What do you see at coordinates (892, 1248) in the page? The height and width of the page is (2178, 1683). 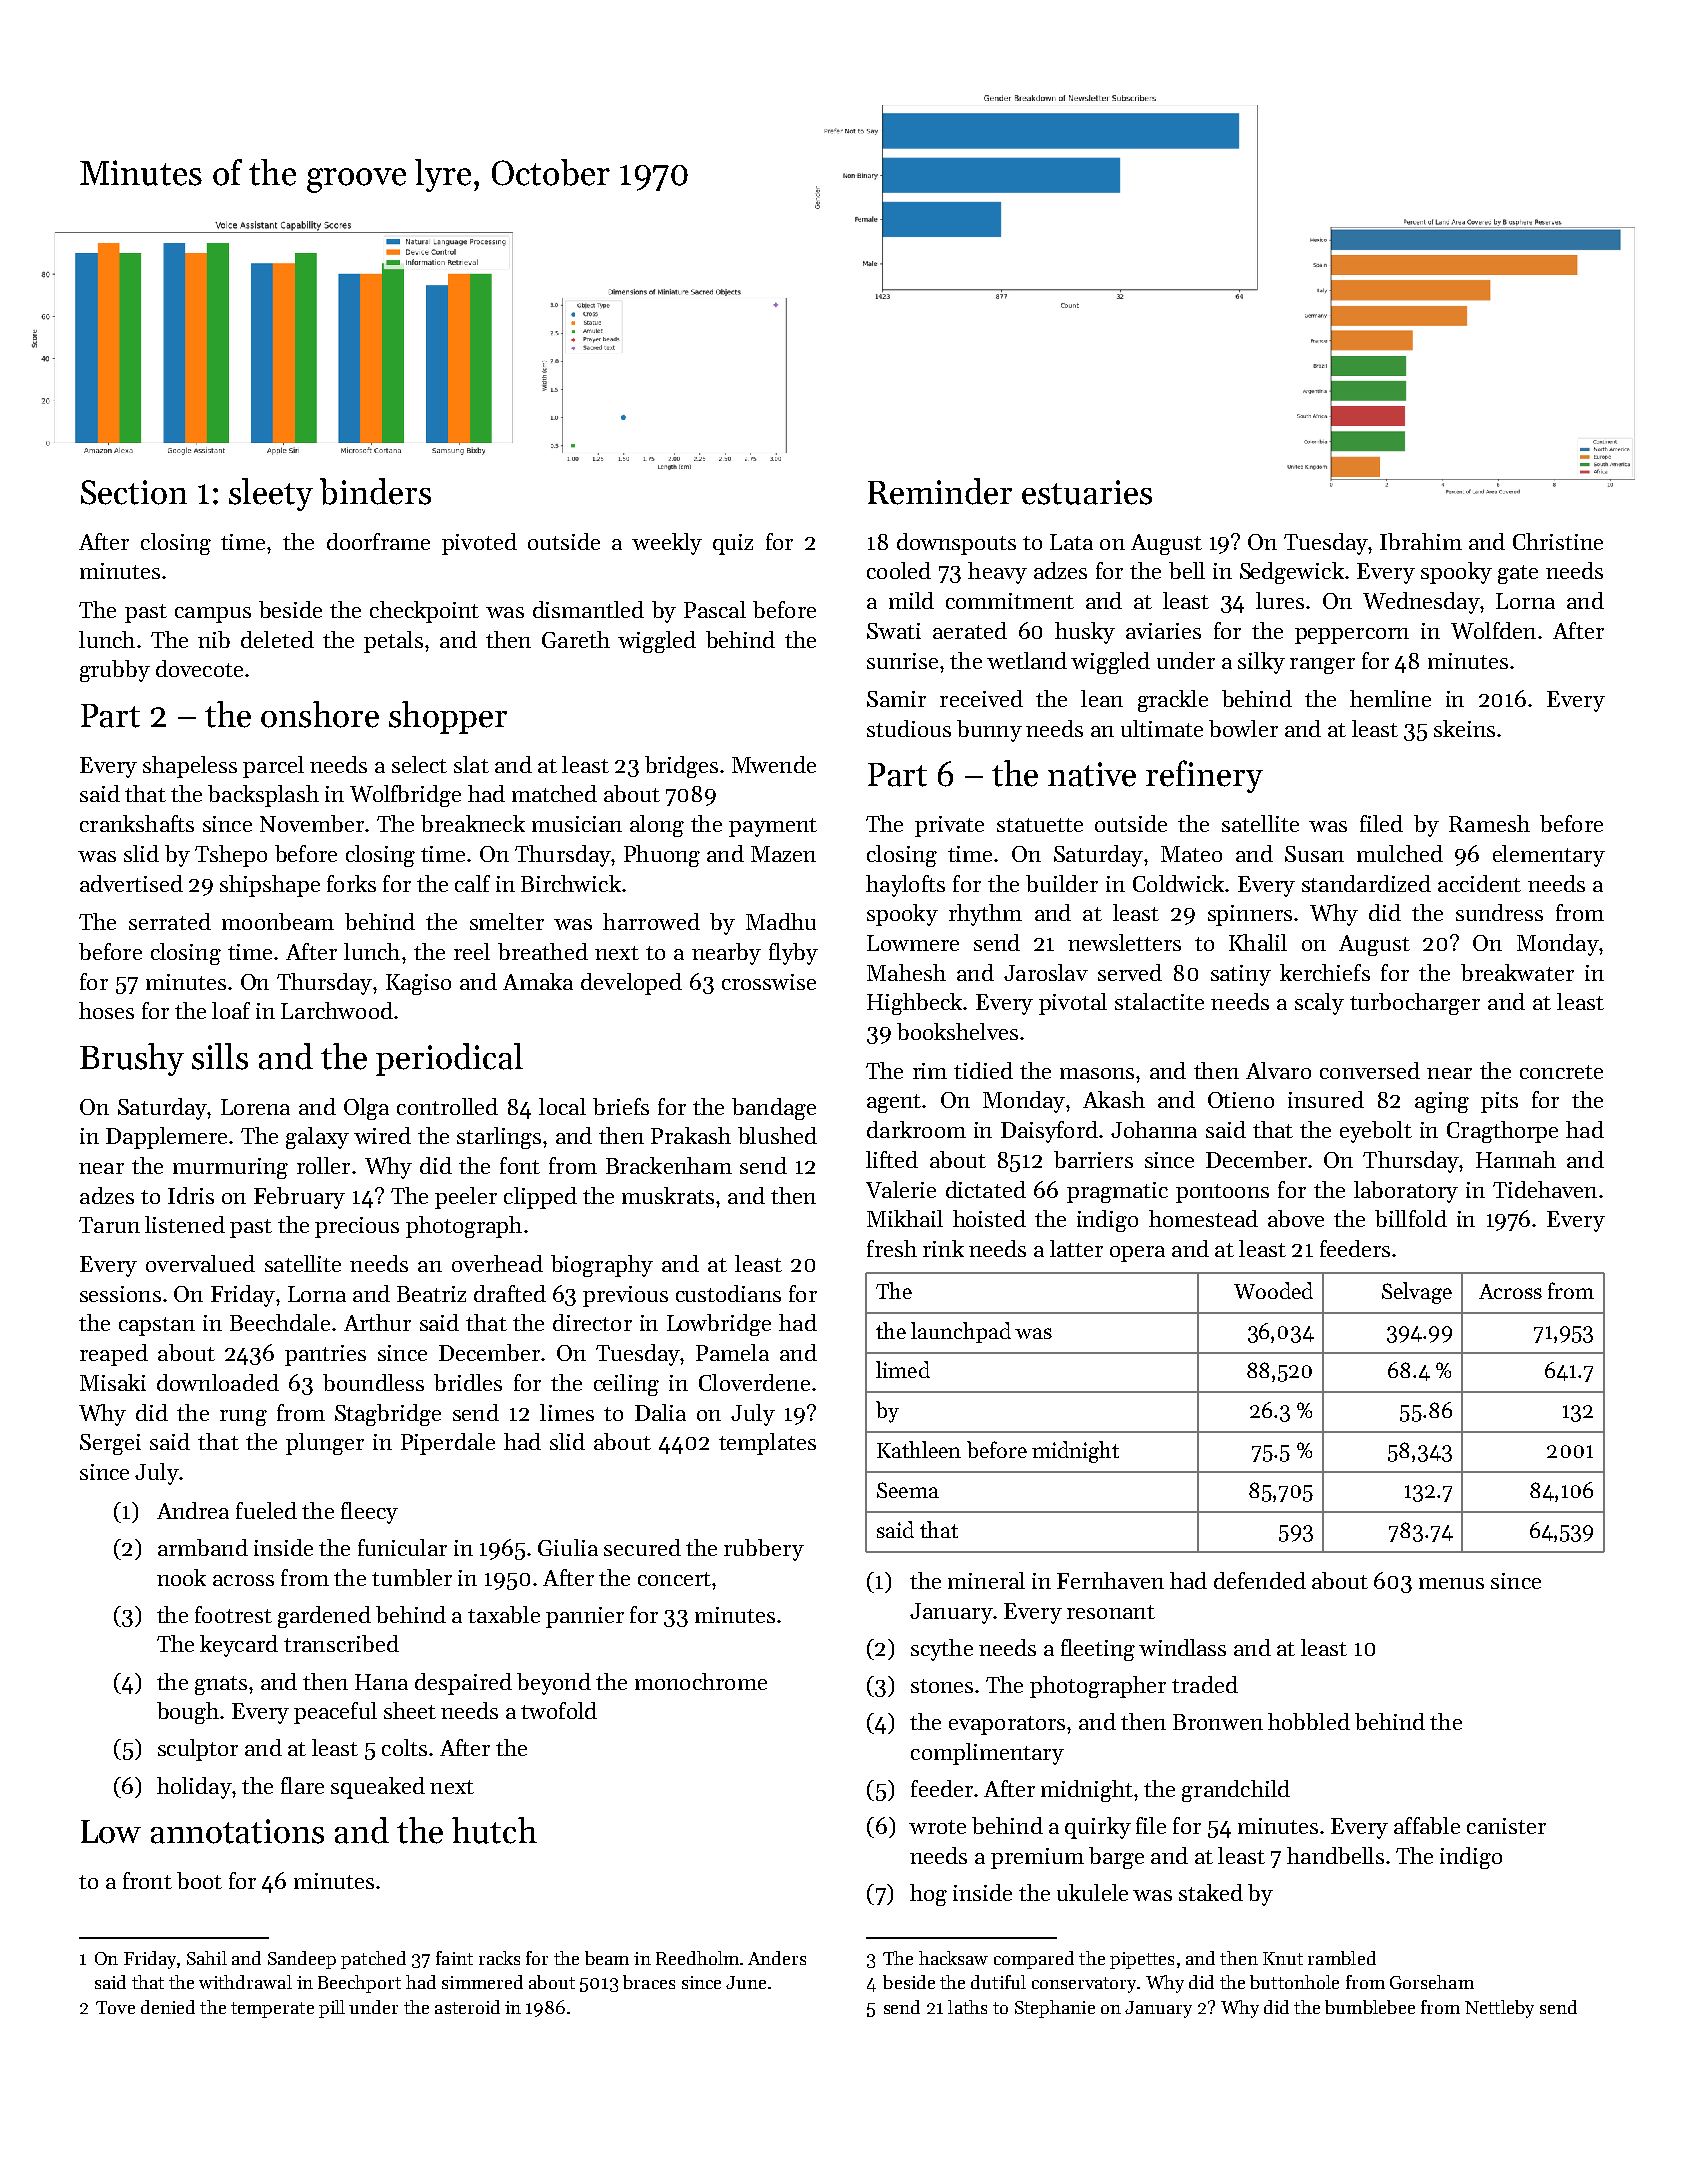 I see `fresh` at bounding box center [892, 1248].
